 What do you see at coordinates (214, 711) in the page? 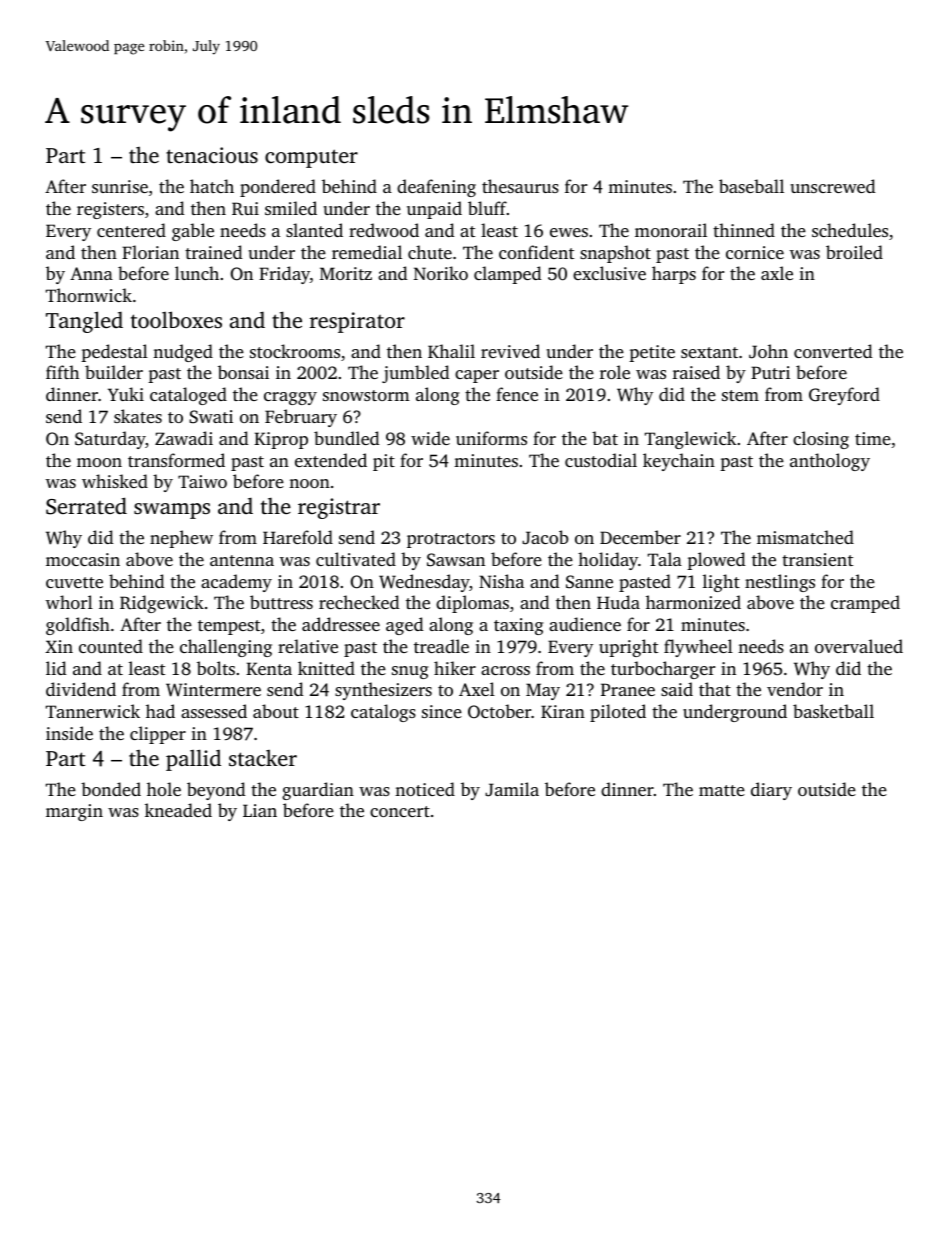
I see `assessed` at bounding box center [214, 711].
